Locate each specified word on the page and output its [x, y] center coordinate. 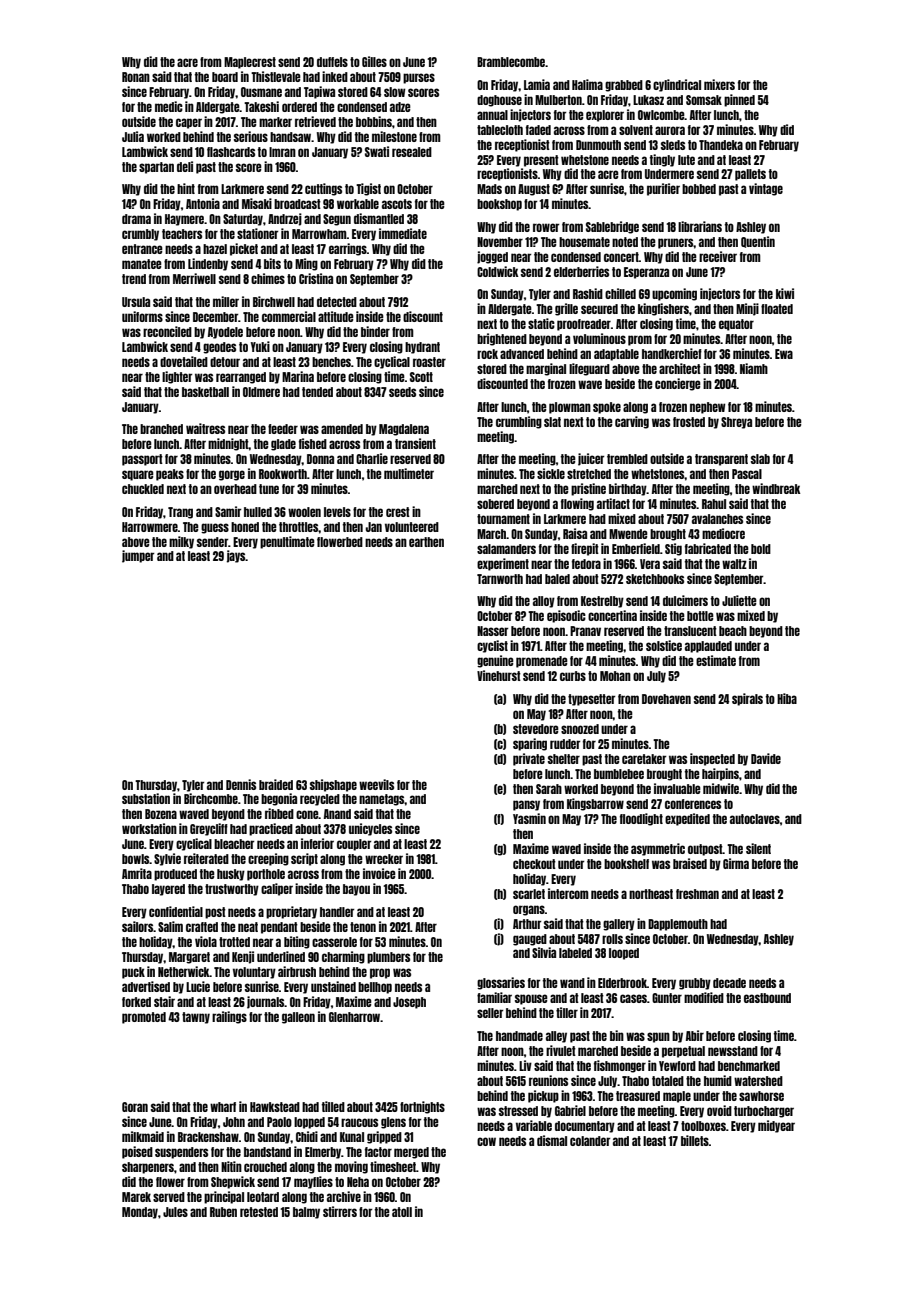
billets [695, 1140]
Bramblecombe [511, 62]
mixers [719, 84]
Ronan [136, 77]
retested [259, 1212]
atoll [402, 1212]
